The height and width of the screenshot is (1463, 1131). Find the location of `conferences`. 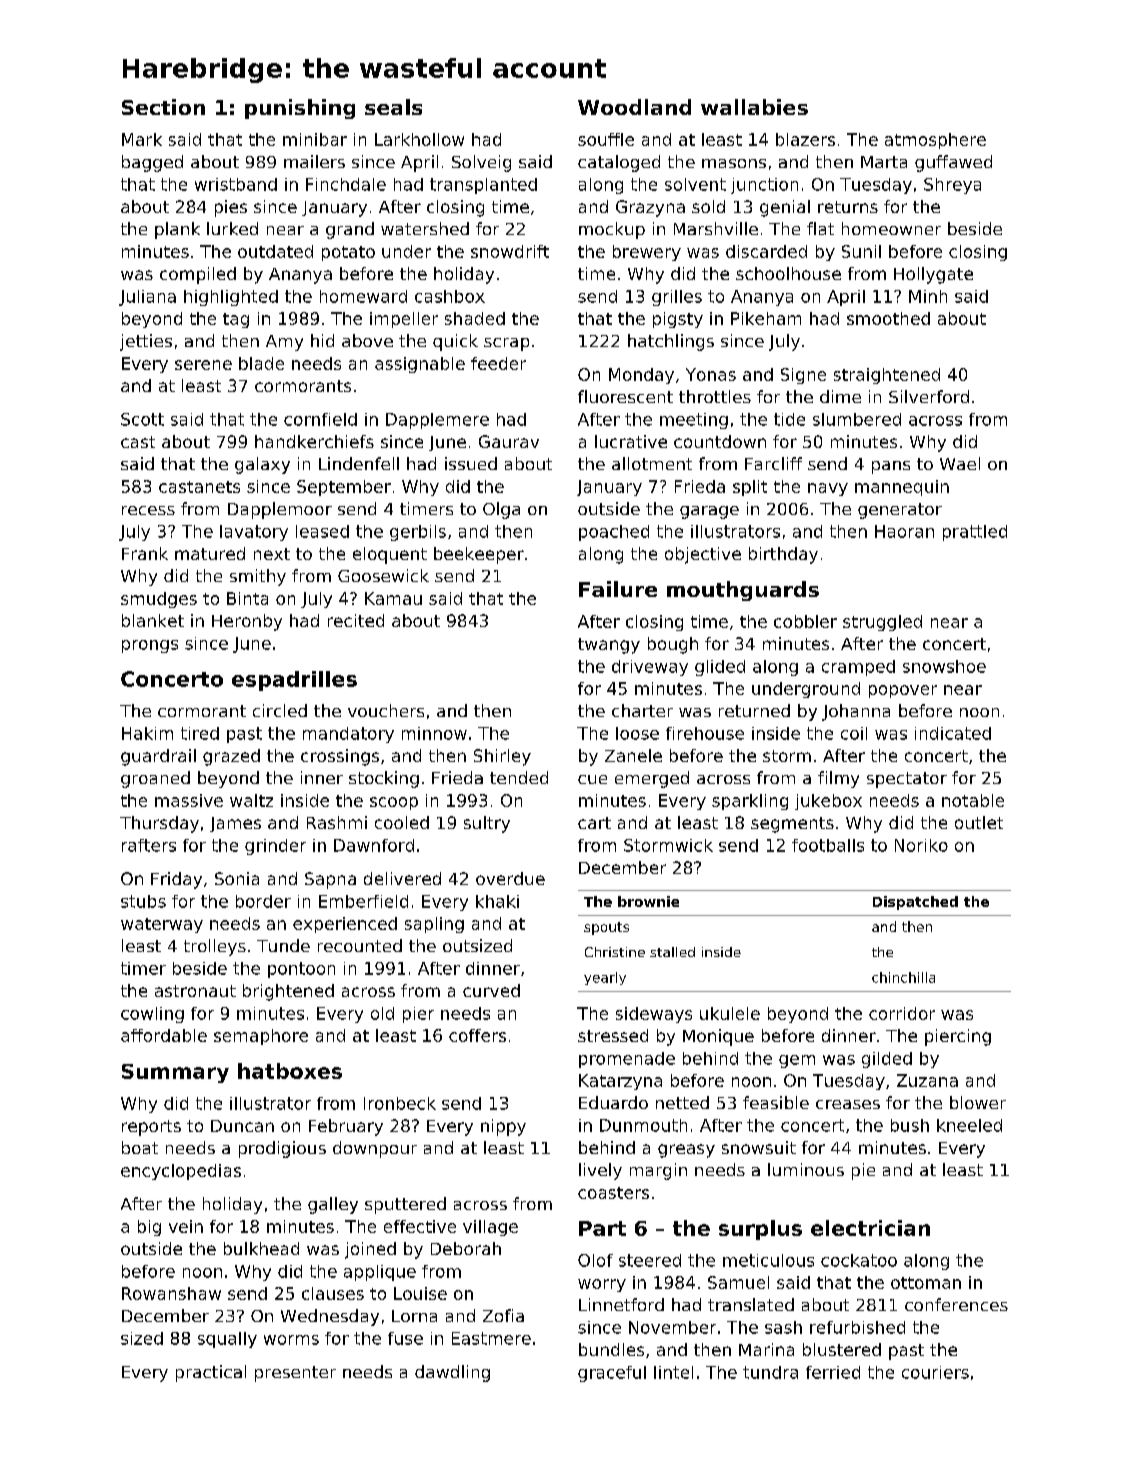

conferences is located at coordinates (956, 1304).
